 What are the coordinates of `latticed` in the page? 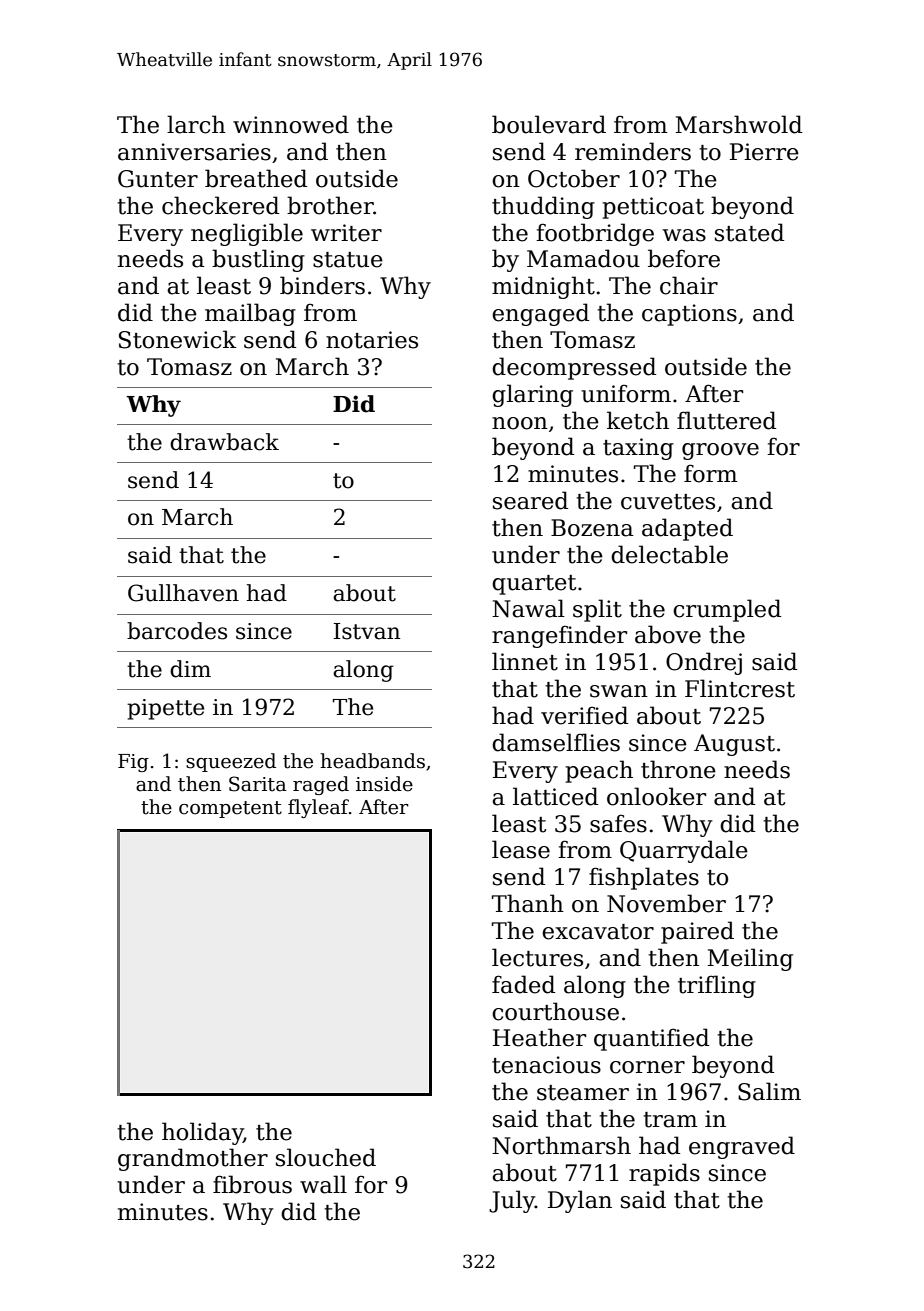 It's located at (555, 796).
